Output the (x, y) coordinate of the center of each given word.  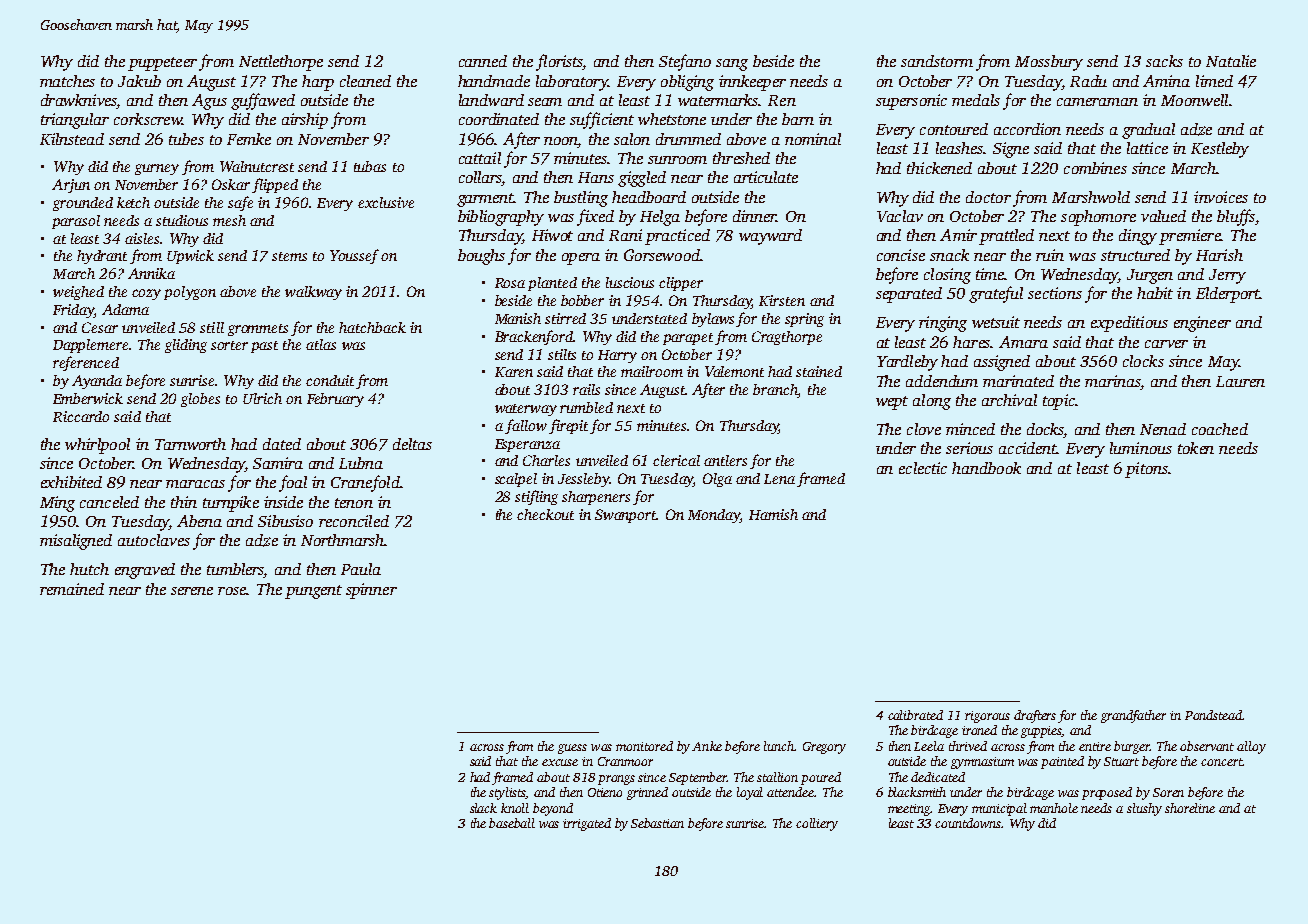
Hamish (773, 514)
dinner (754, 216)
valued (1163, 216)
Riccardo (81, 416)
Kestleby (1220, 150)
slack (483, 808)
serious (969, 448)
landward (491, 100)
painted (1062, 762)
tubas (370, 166)
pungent (313, 592)
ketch (133, 202)
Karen (514, 372)
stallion (777, 777)
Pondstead (1213, 715)
